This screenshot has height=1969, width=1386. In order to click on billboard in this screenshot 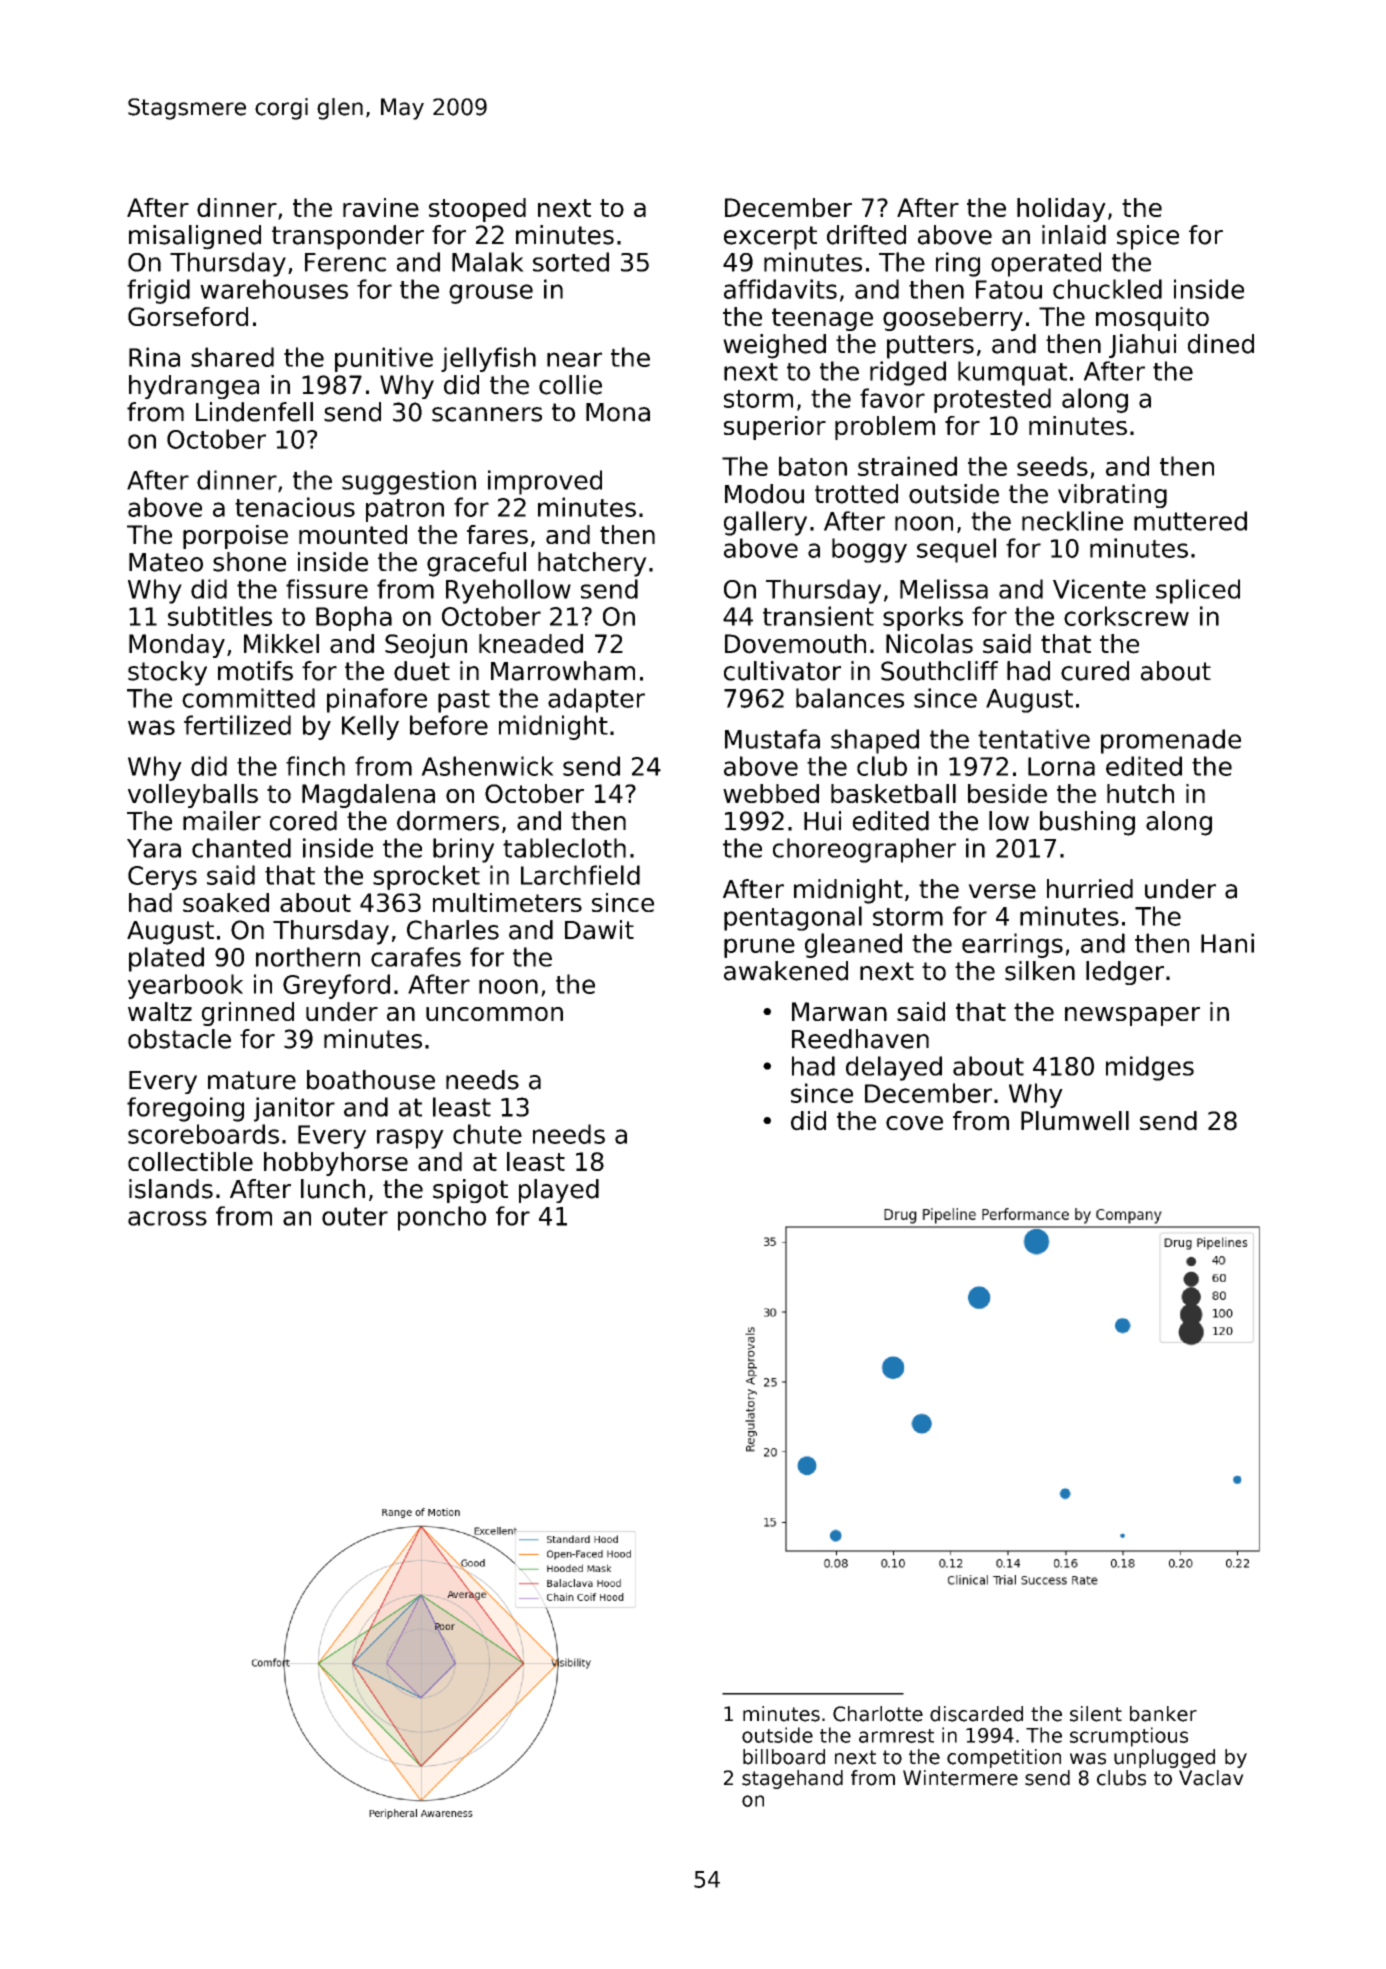, I will do `click(784, 1757)`.
